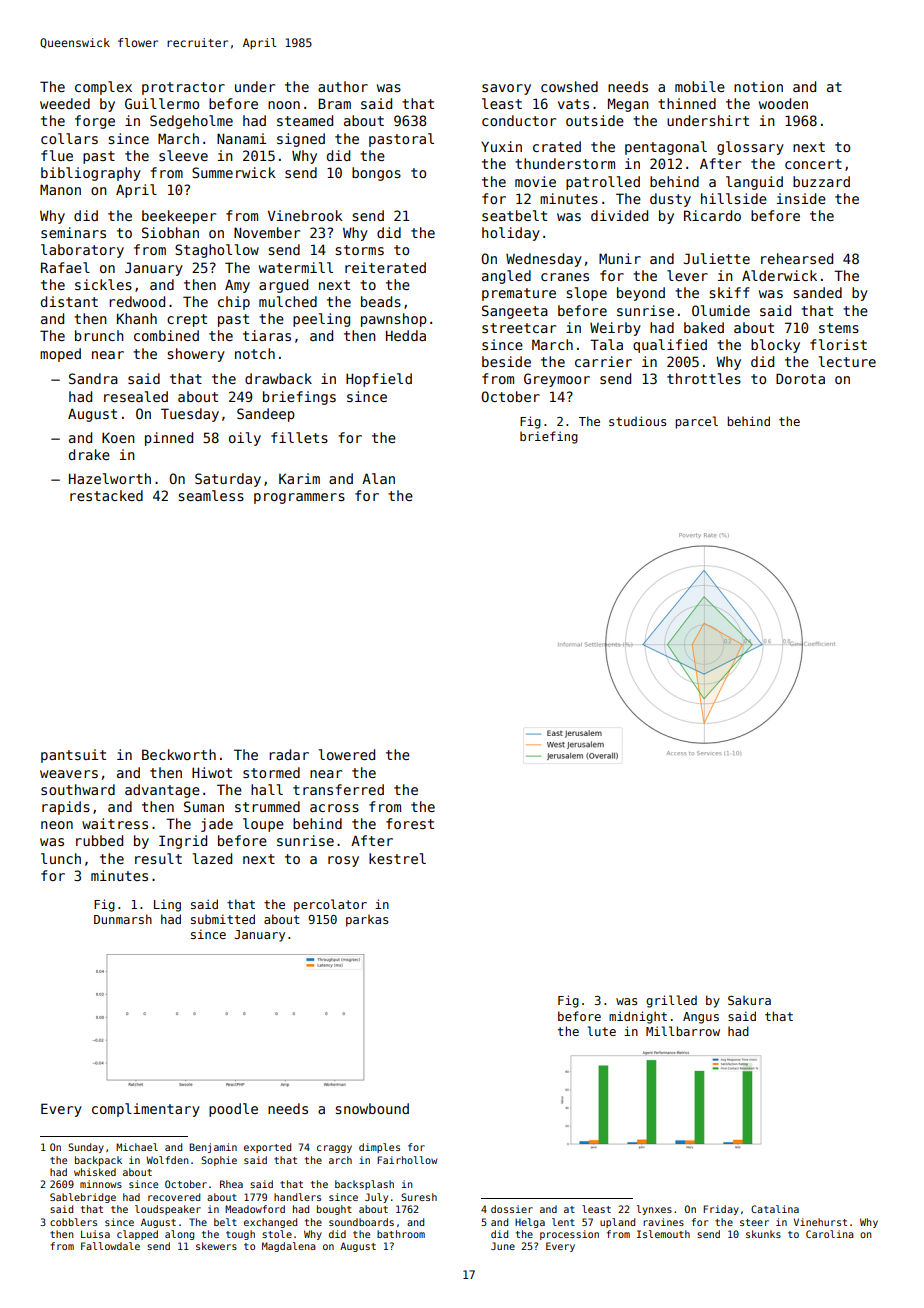 This screenshot has height=1308, width=924. What do you see at coordinates (569, 86) in the screenshot?
I see `cowshed` at bounding box center [569, 86].
